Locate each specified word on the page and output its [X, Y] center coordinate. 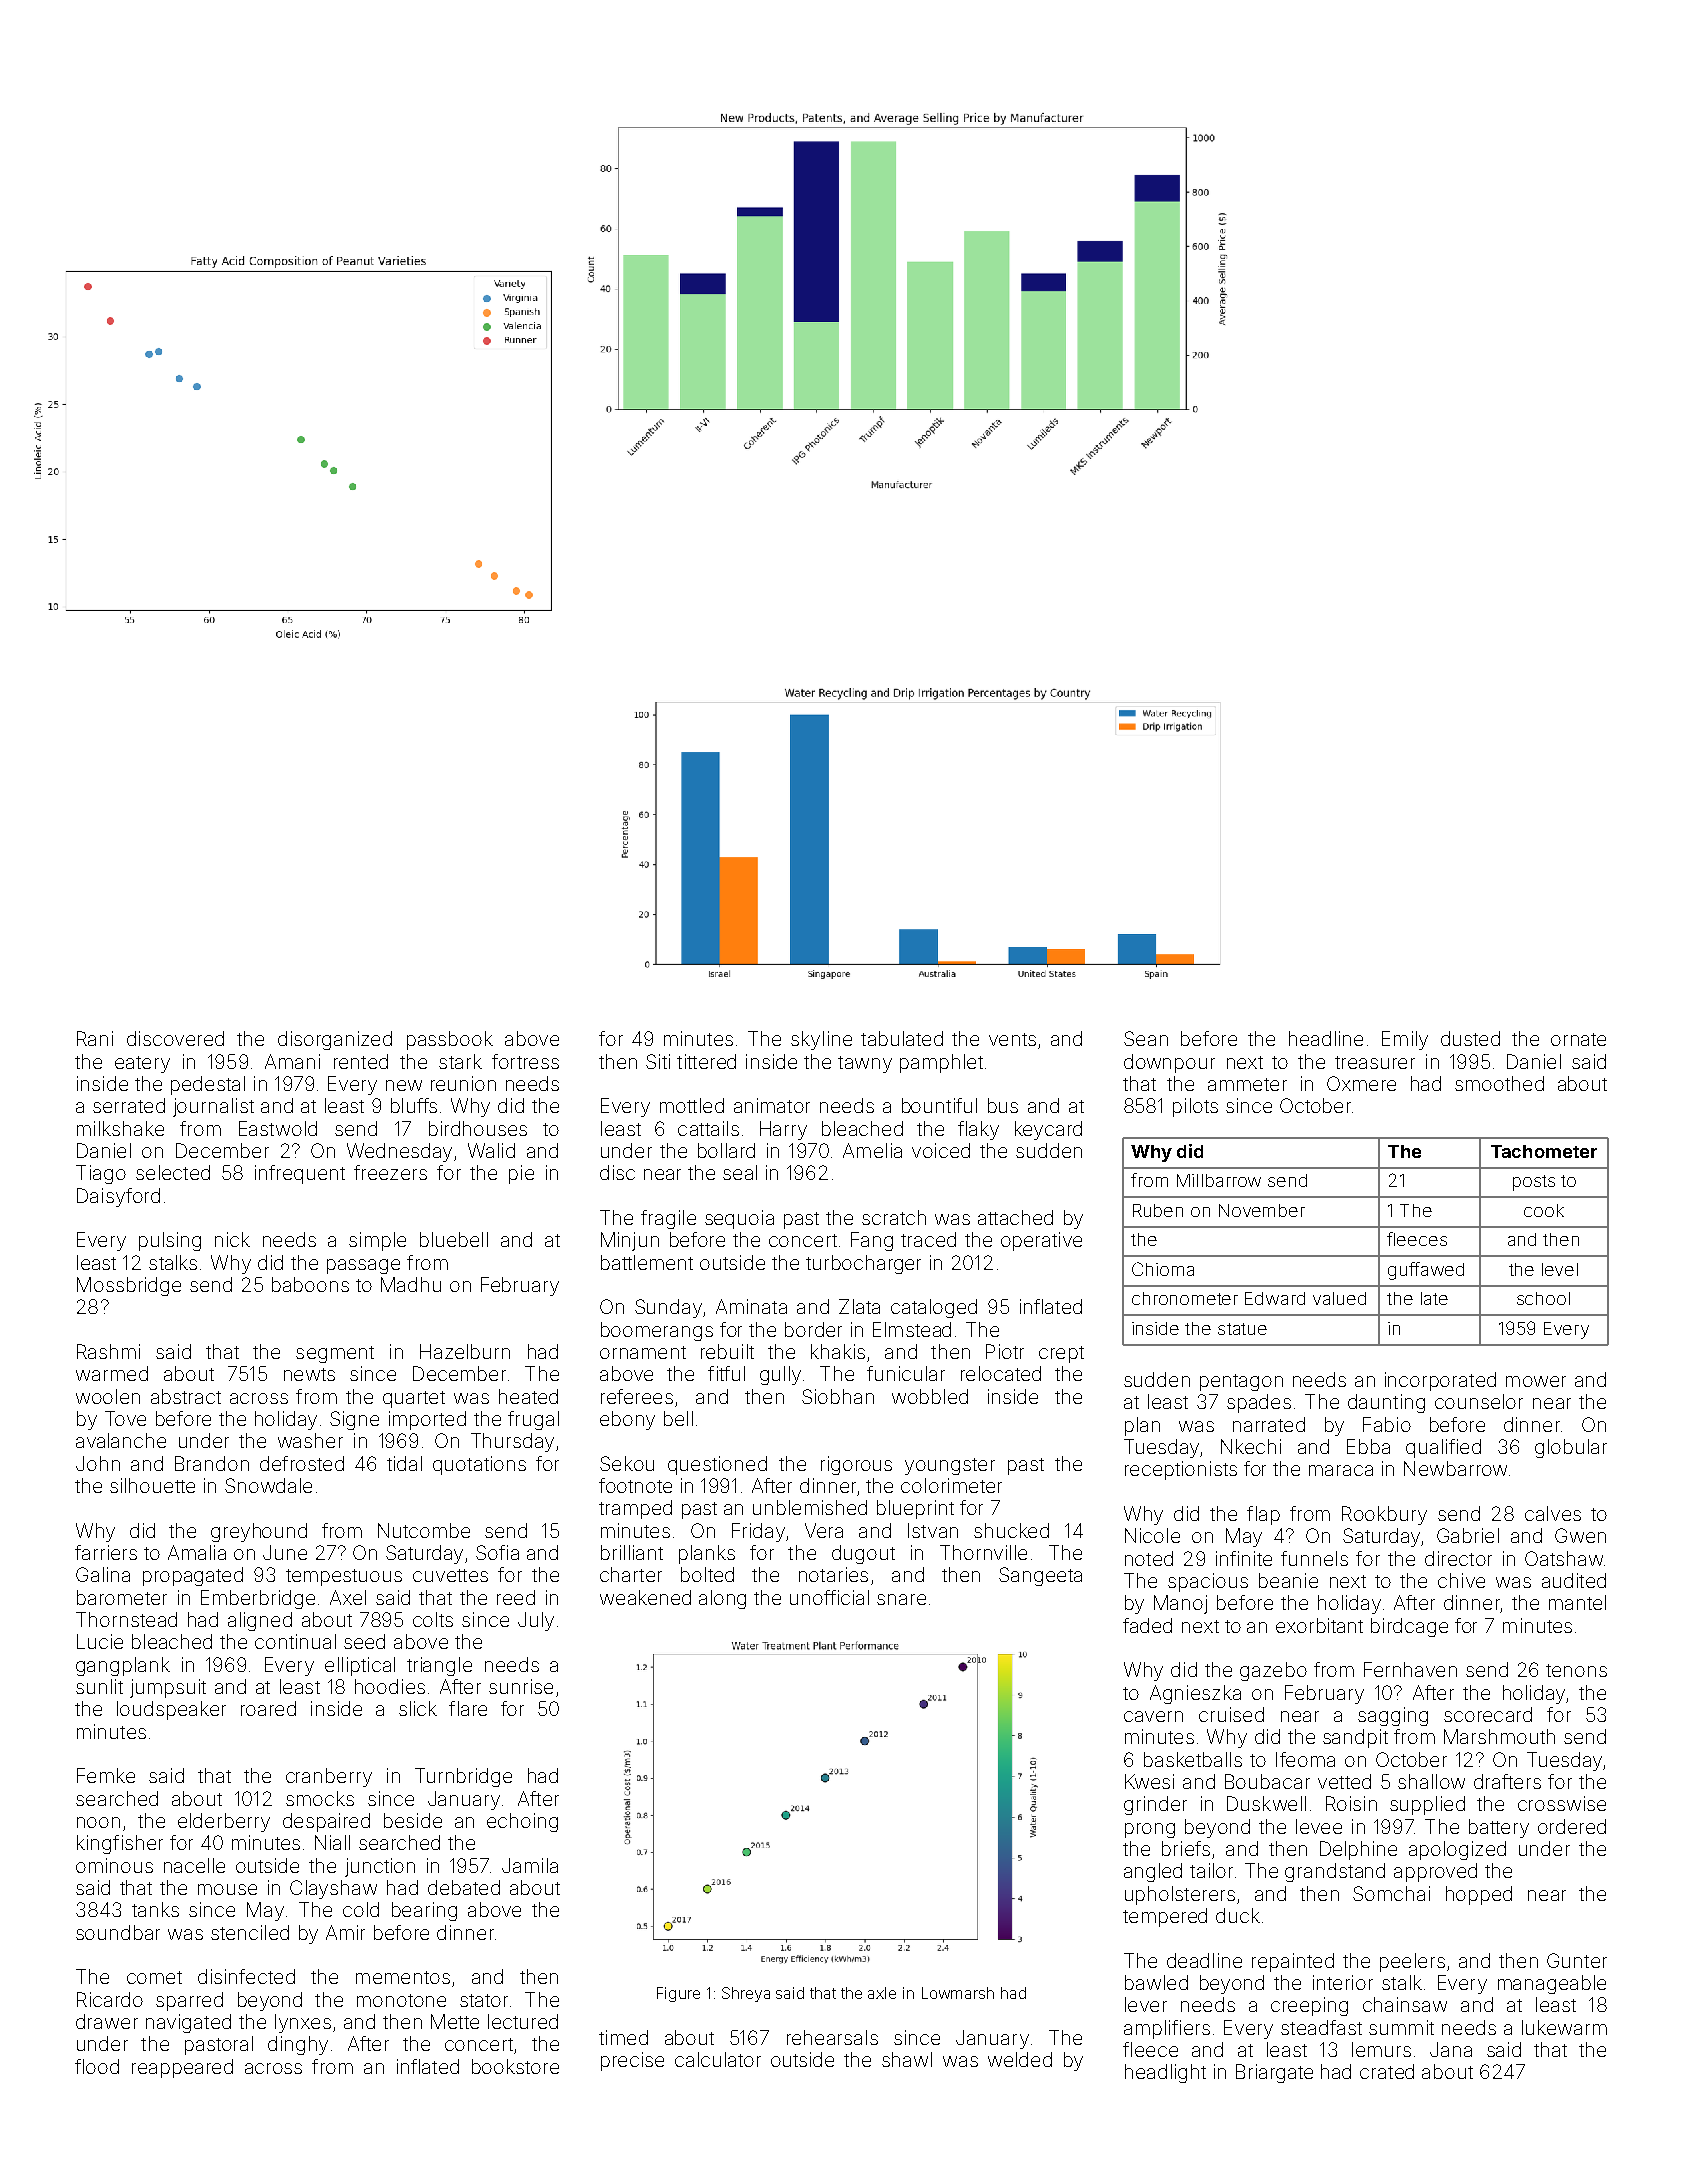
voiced [941, 1150]
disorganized [335, 1040]
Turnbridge [463, 1777]
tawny [865, 1064]
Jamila [530, 1865]
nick [232, 1239]
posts [1534, 1183]
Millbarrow [1219, 1180]
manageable [1552, 1984]
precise [632, 2061]
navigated [188, 2023]
